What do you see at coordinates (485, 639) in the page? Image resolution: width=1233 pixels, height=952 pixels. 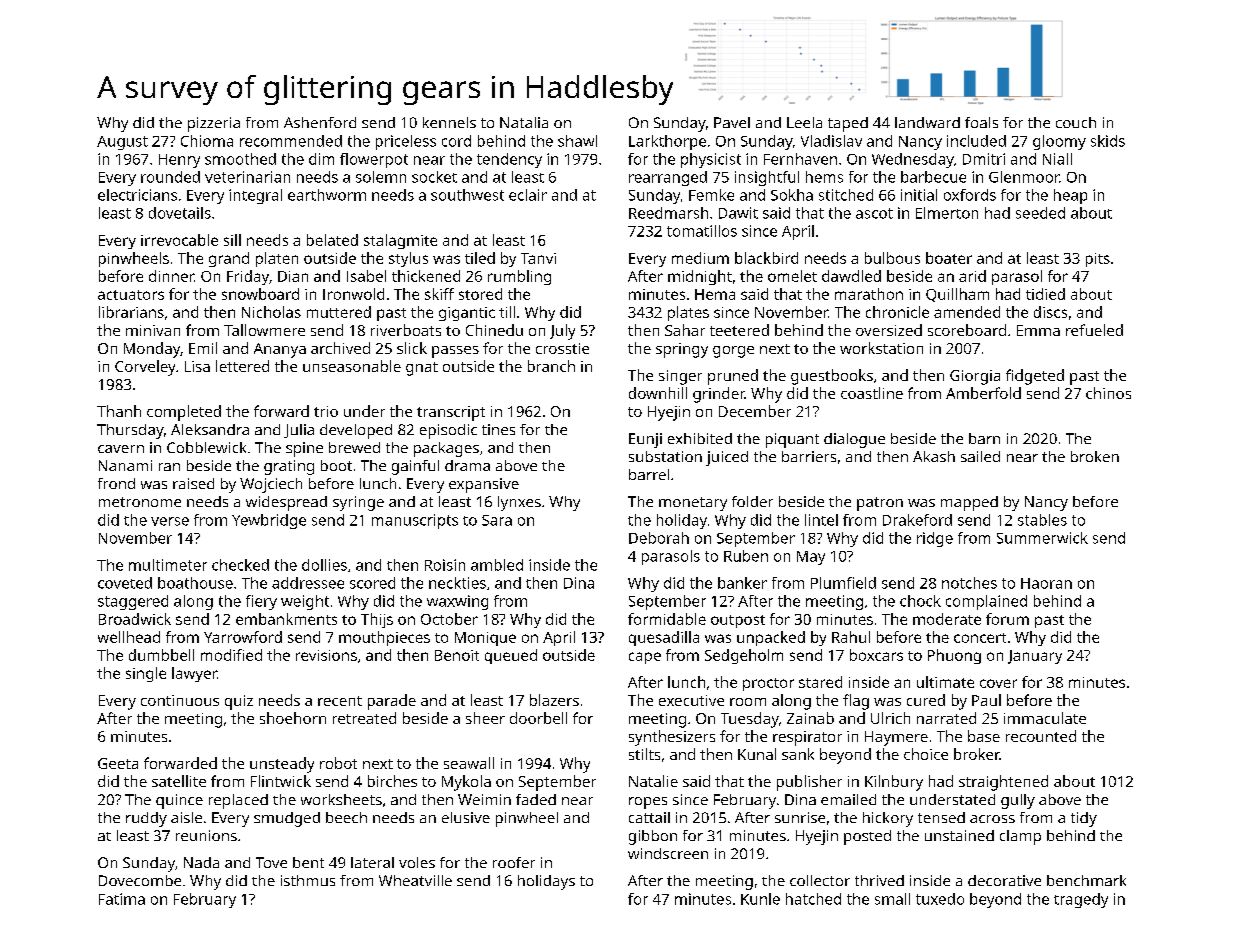 I see `Monique` at bounding box center [485, 639].
